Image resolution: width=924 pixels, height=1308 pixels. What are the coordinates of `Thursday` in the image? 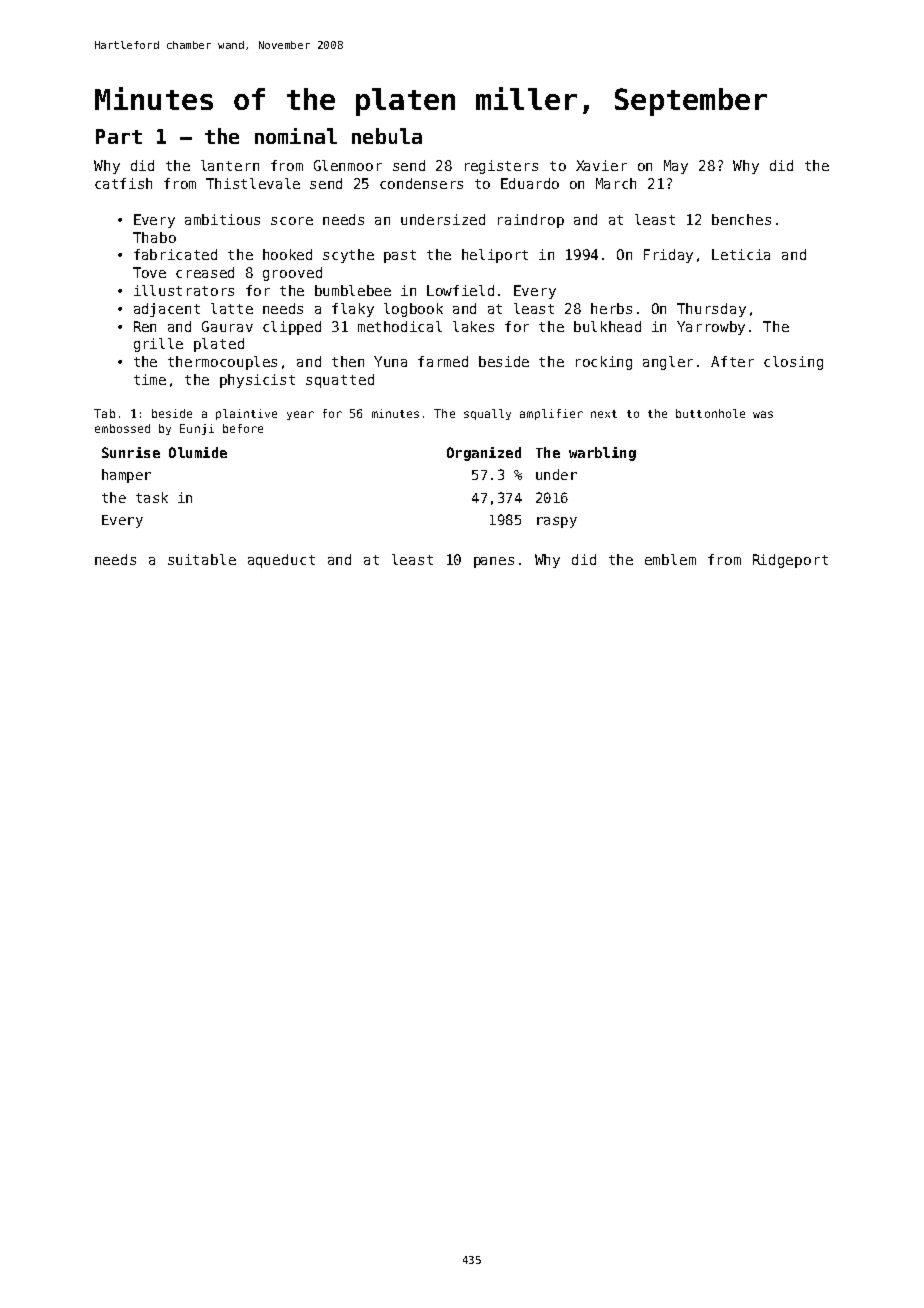 It's located at (711, 310).
